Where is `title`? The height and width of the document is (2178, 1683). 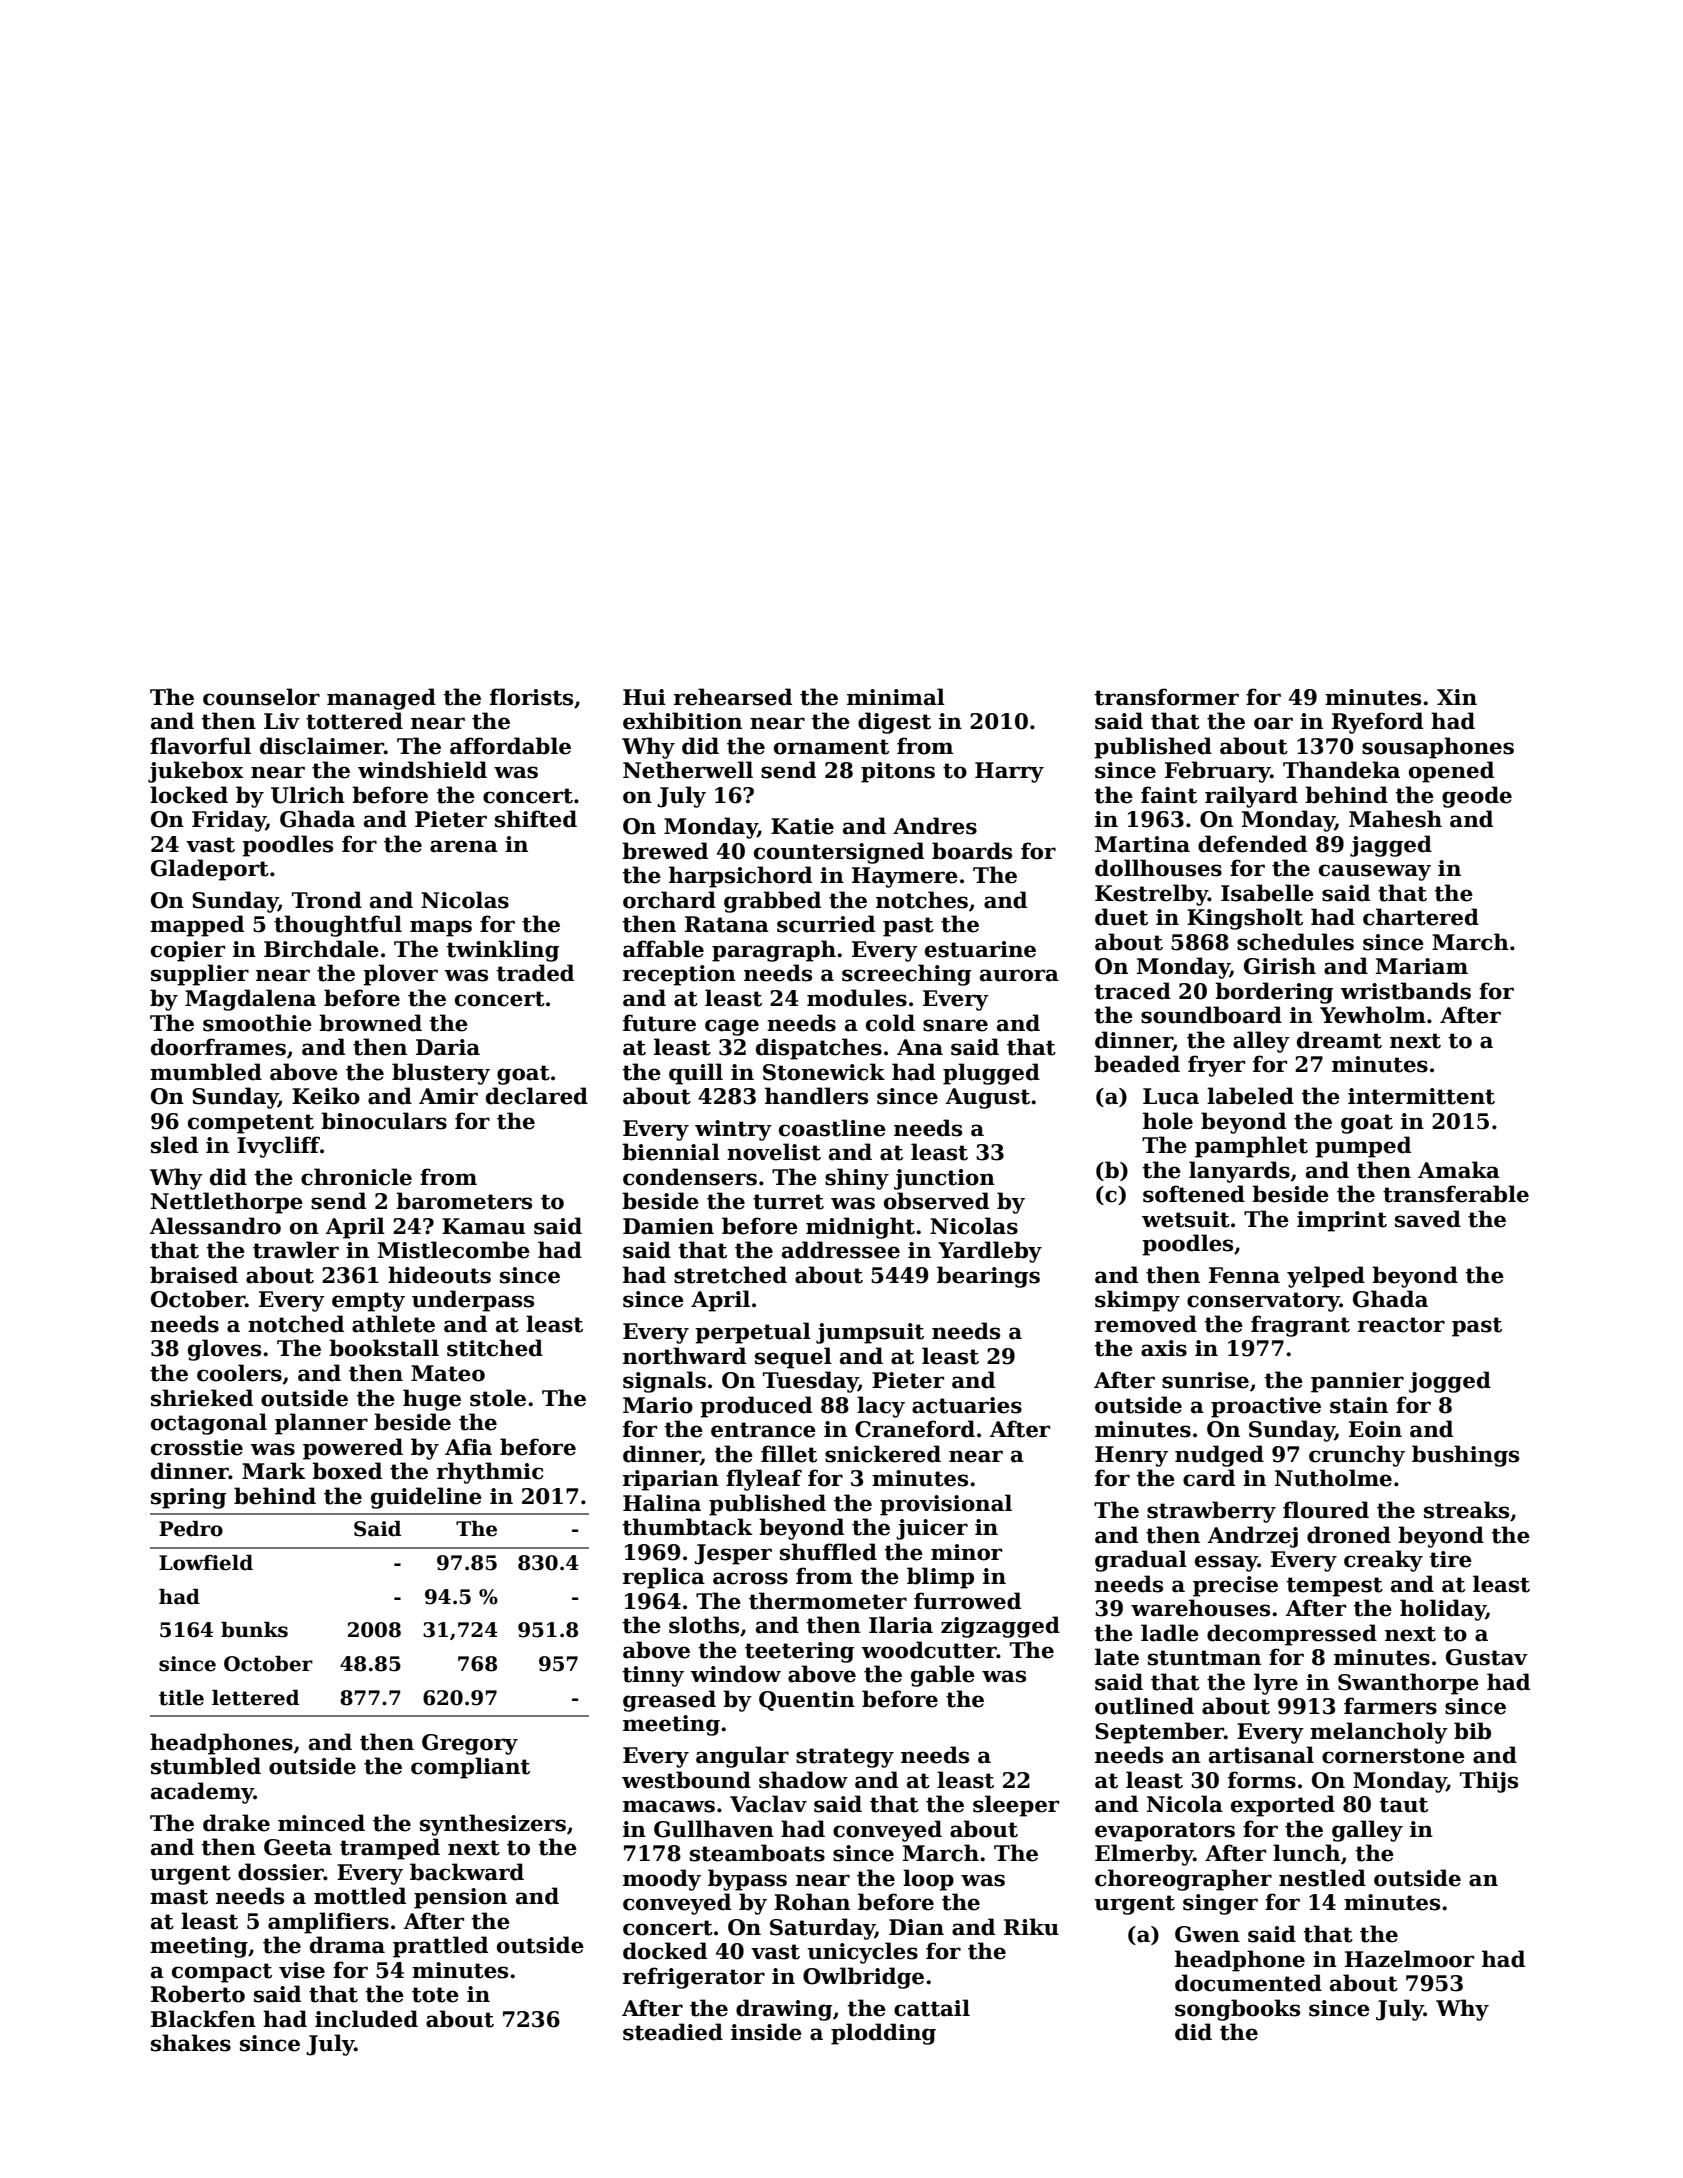 title is located at coordinates (181, 1698).
